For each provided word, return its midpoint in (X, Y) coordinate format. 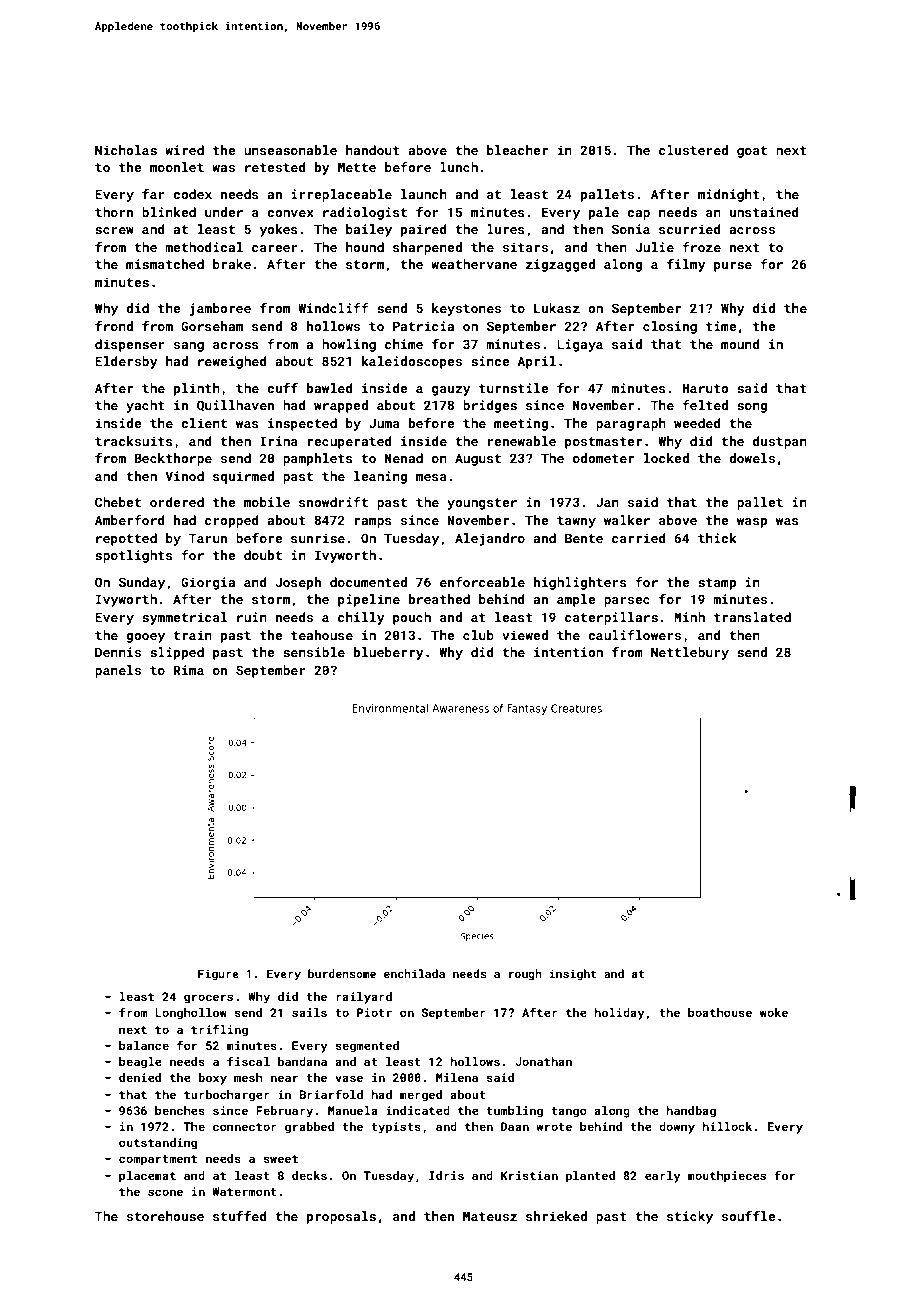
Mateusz (490, 1216)
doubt (263, 555)
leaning (380, 477)
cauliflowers (634, 635)
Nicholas (126, 150)
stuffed (240, 1216)
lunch (459, 167)
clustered (693, 150)
